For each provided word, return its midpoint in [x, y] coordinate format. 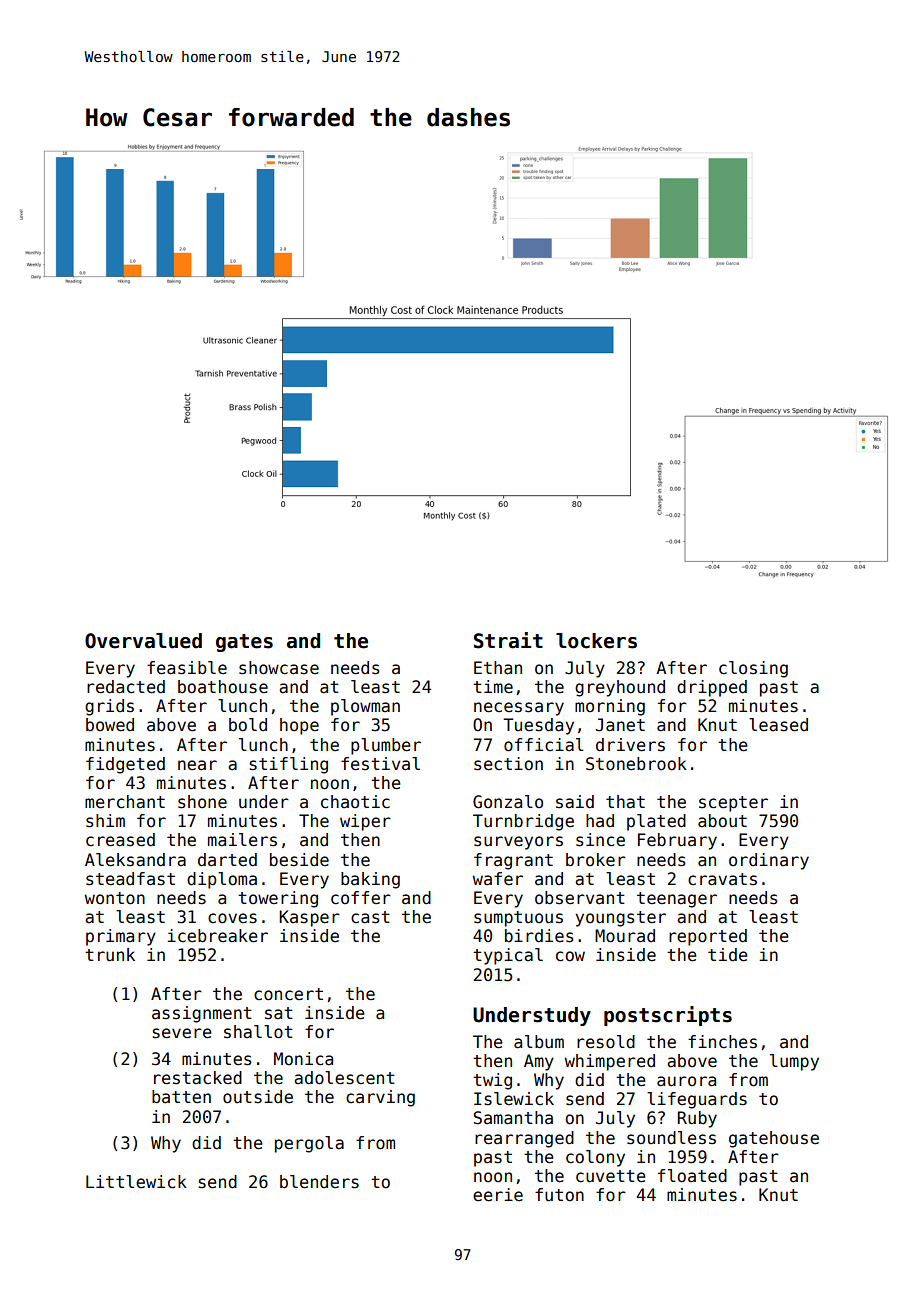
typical [508, 956]
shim [105, 821]
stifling [288, 765]
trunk [110, 955]
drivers [630, 745]
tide [728, 955]
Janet [620, 725]
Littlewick [136, 1182]
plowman [365, 707]
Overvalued [143, 641]
